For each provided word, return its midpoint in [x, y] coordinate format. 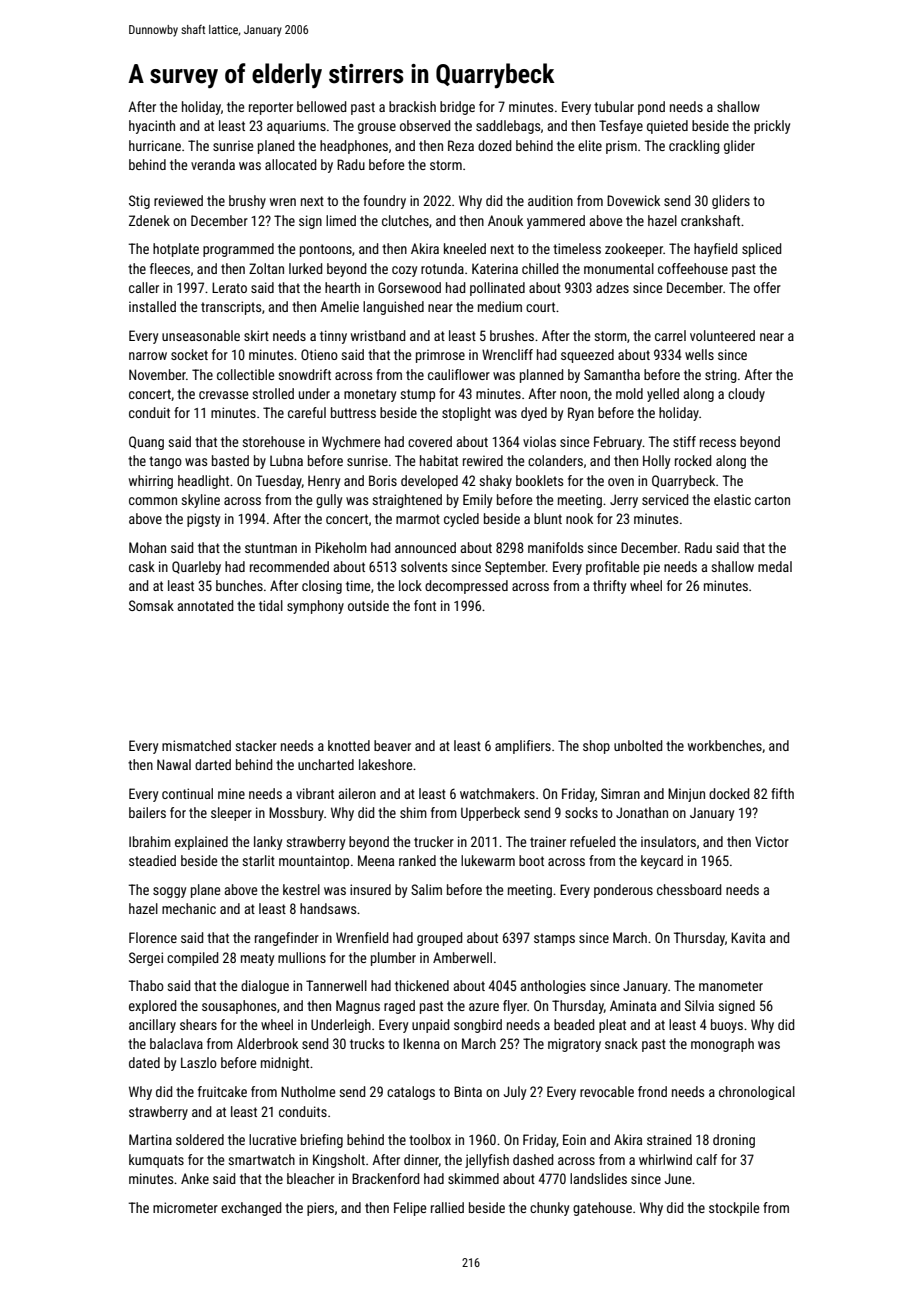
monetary [370, 395]
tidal [271, 605]
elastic [732, 499]
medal [775, 566]
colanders [555, 460]
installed [152, 306]
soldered [200, 1139]
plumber [393, 959]
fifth [782, 793]
